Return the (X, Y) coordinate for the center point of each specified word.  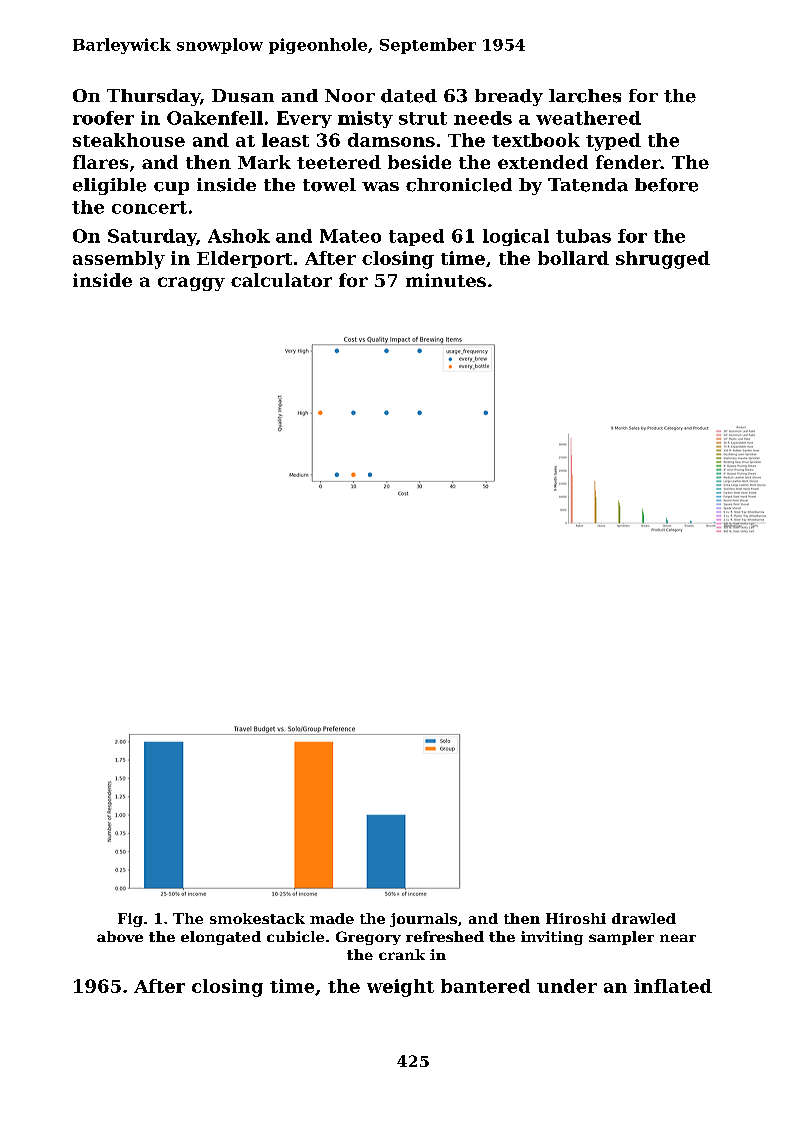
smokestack (257, 918)
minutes (446, 280)
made (332, 918)
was (380, 187)
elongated (221, 938)
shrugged (663, 260)
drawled (644, 918)
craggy (191, 284)
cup (171, 188)
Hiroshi (576, 918)
